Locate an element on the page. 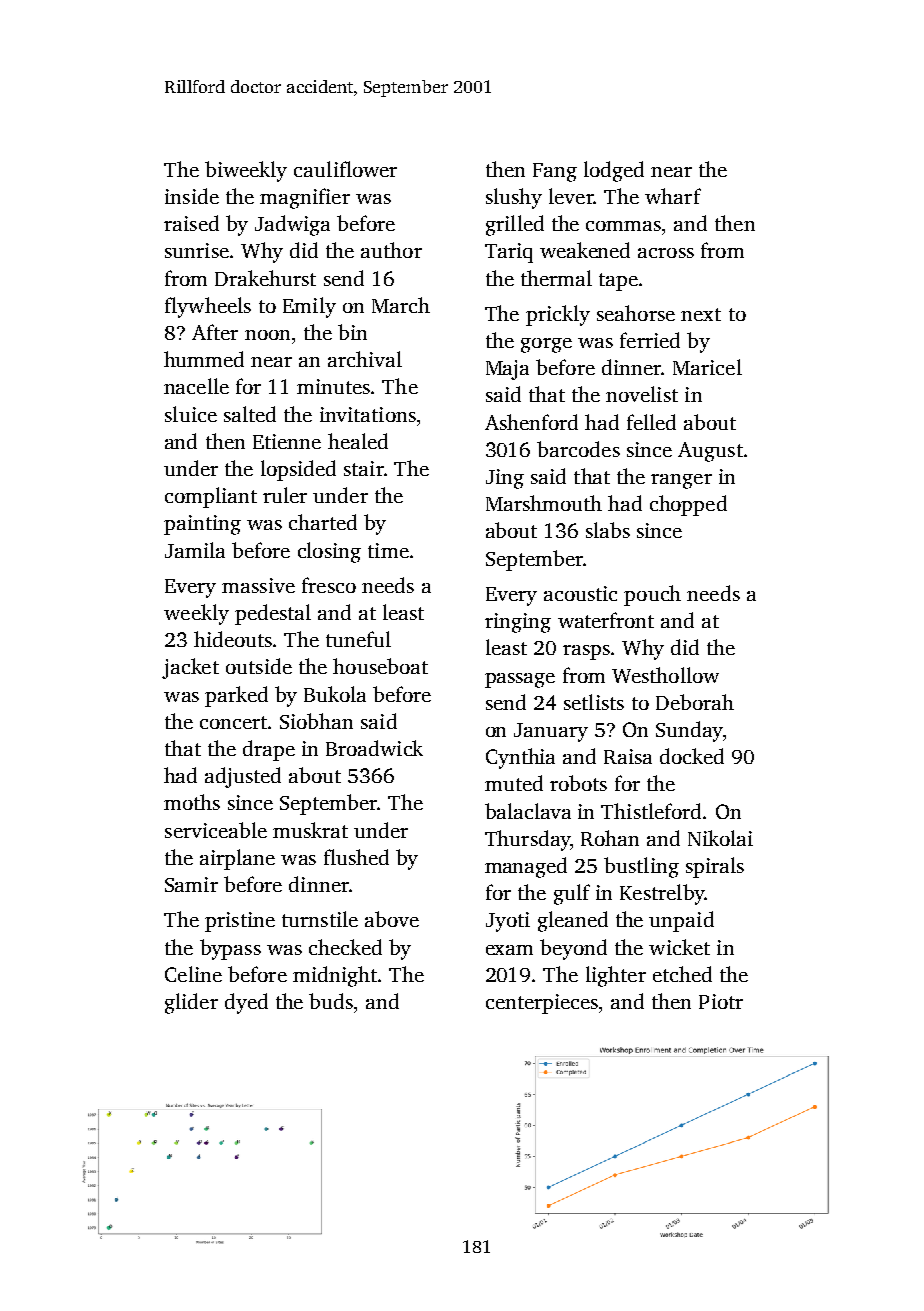 This image has width=924, height=1311. closing is located at coordinates (329, 552).
